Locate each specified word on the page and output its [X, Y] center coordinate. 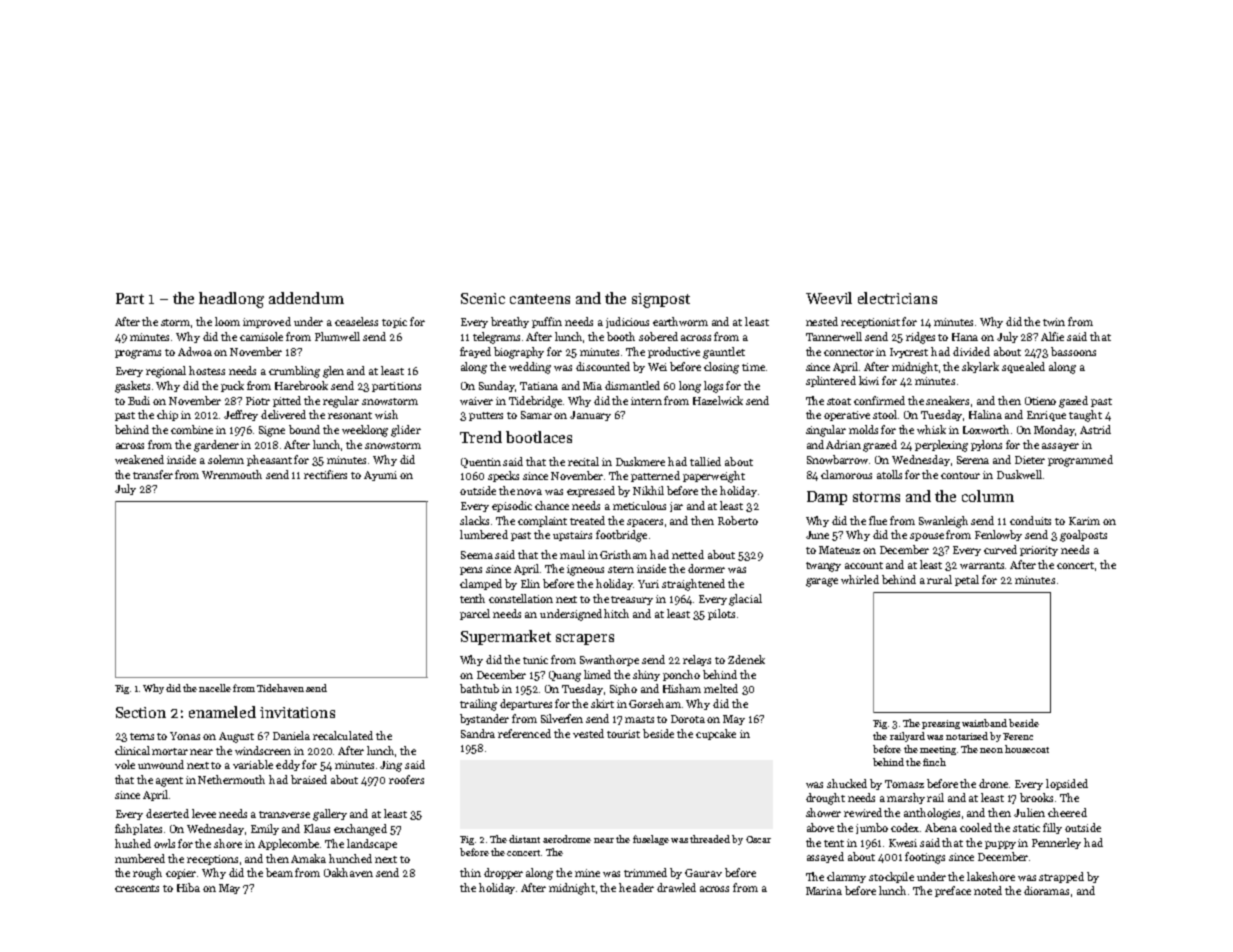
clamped [481, 584]
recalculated [343, 735]
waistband [984, 723]
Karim [1084, 521]
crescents [137, 888]
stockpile [891, 877]
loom [227, 321]
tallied [705, 461]
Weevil [829, 298]
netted [688, 554]
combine [192, 429]
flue [878, 520]
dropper [503, 873]
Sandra [478, 733]
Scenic [483, 298]
